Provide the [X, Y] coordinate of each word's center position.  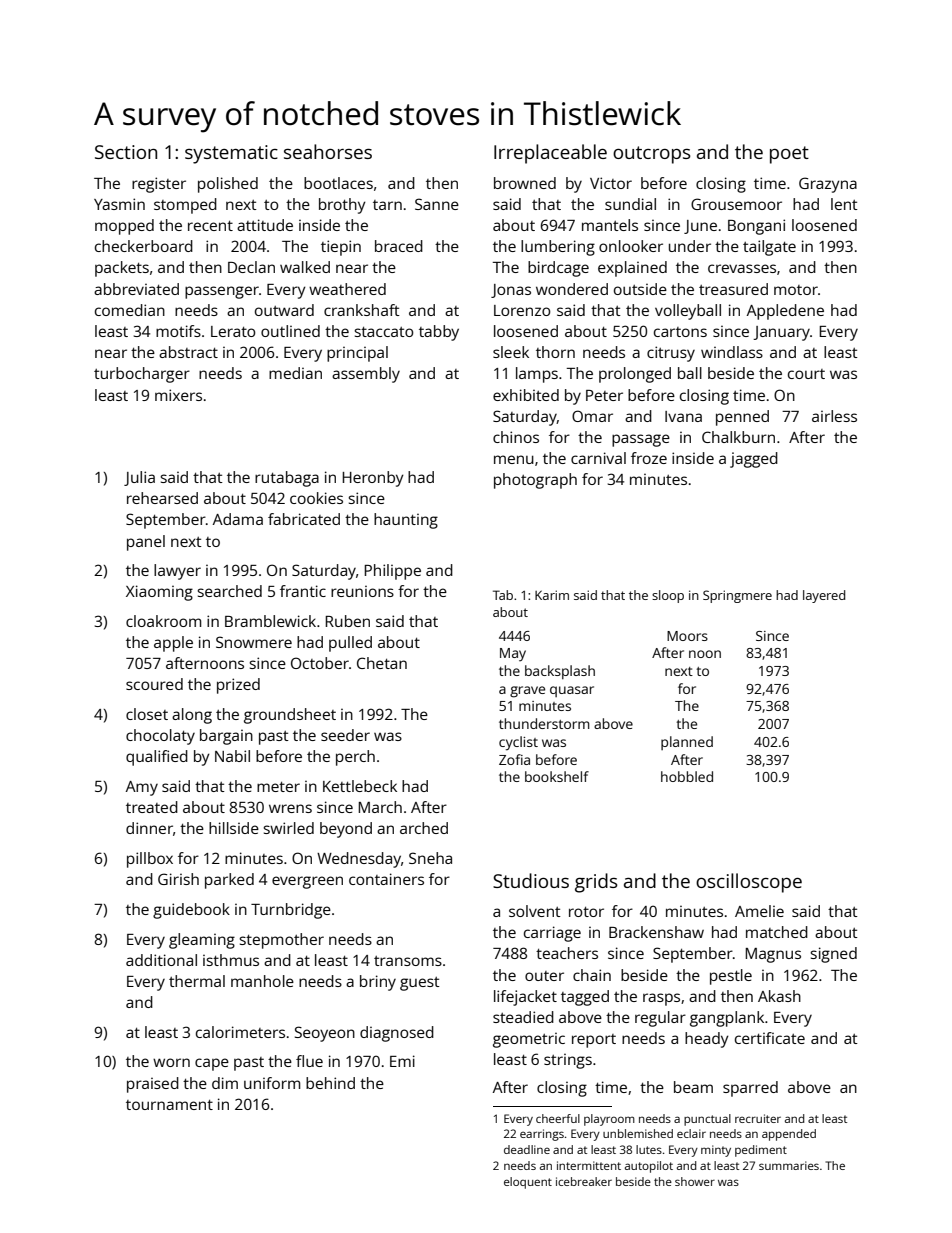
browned [525, 183]
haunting [406, 521]
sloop [668, 596]
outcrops [652, 155]
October [320, 663]
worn [171, 1062]
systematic [231, 154]
